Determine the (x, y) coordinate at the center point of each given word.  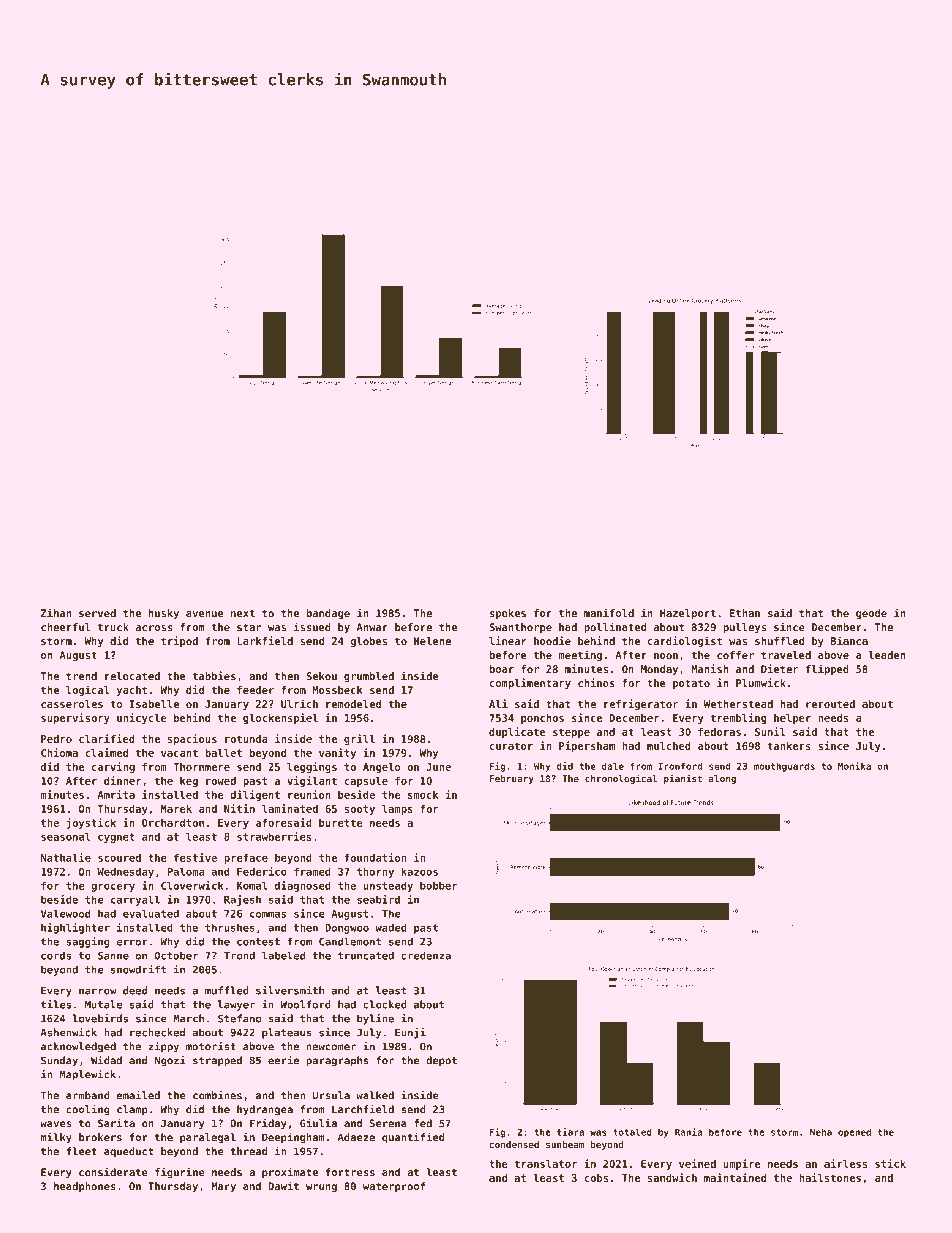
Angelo (381, 768)
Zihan (56, 612)
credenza (426, 955)
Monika (854, 766)
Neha (821, 1132)
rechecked (157, 1032)
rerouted (830, 704)
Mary (223, 1187)
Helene (432, 641)
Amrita (116, 794)
